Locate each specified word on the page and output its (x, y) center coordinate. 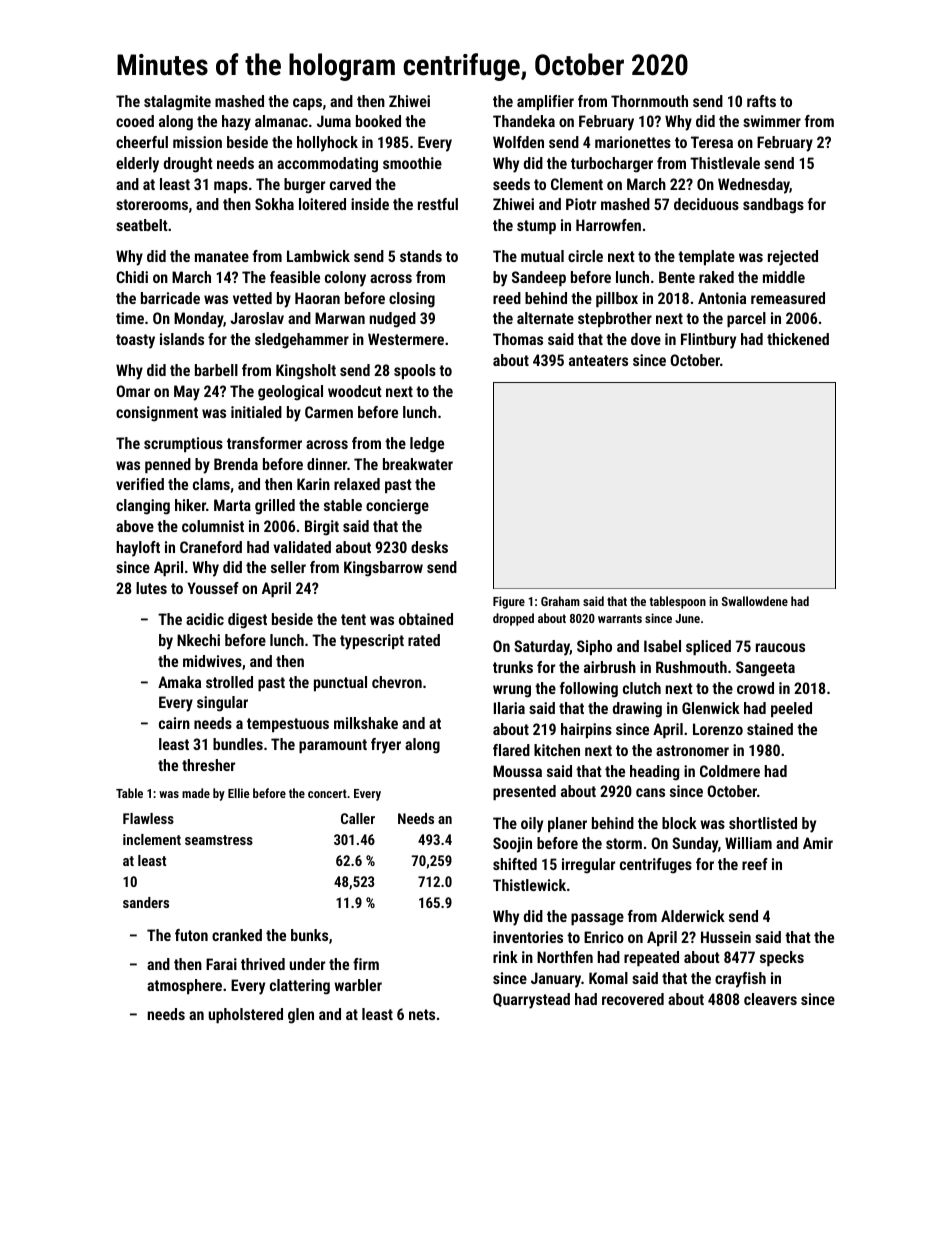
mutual (542, 256)
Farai (221, 964)
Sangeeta (765, 669)
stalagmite (177, 103)
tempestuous (288, 725)
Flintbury (708, 341)
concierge (397, 507)
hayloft (138, 549)
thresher (208, 765)
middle (784, 277)
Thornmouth (649, 101)
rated (424, 640)
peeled (791, 709)
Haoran (317, 298)
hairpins (586, 730)
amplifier (545, 102)
